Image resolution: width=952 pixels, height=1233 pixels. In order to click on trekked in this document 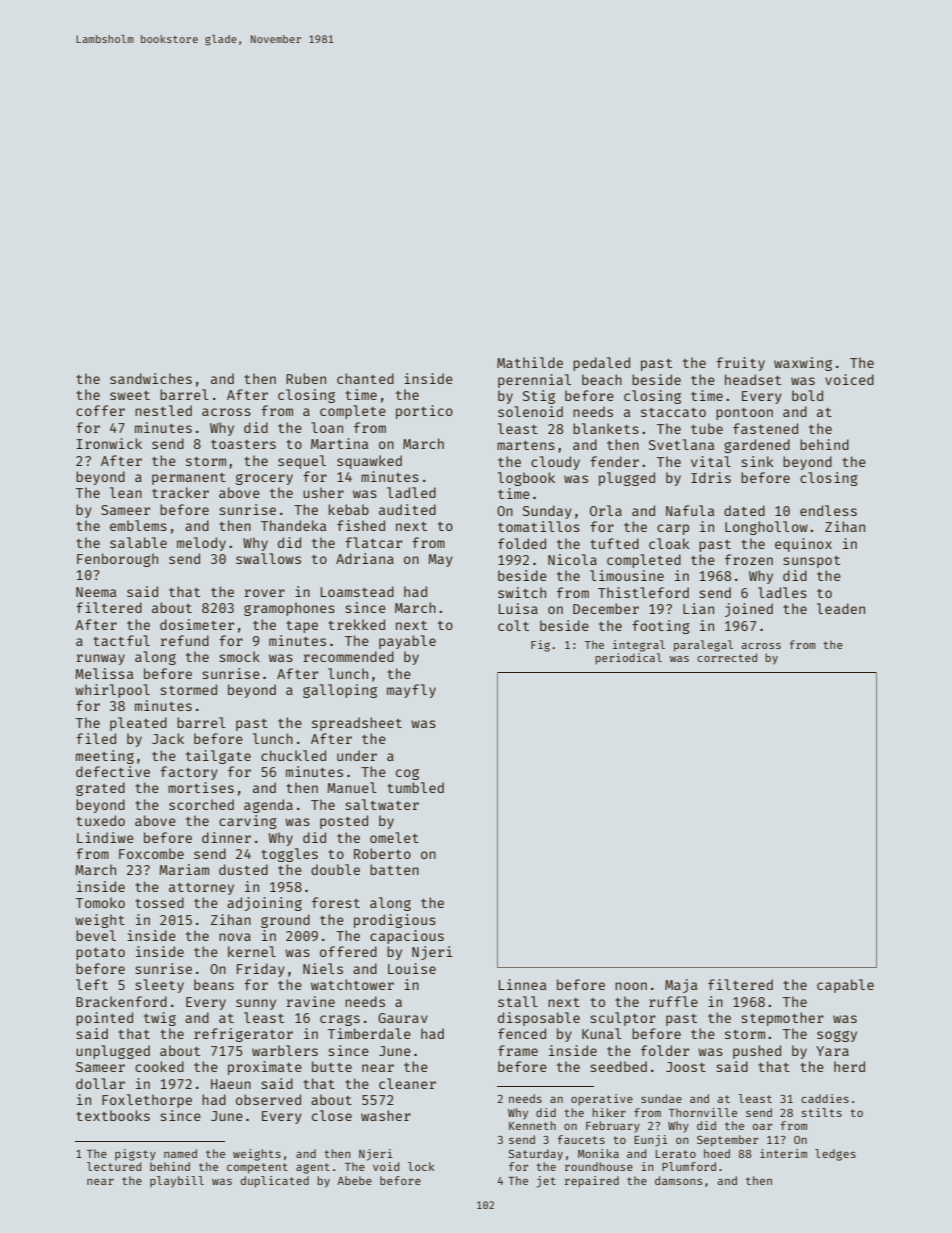, I will do `click(356, 624)`.
